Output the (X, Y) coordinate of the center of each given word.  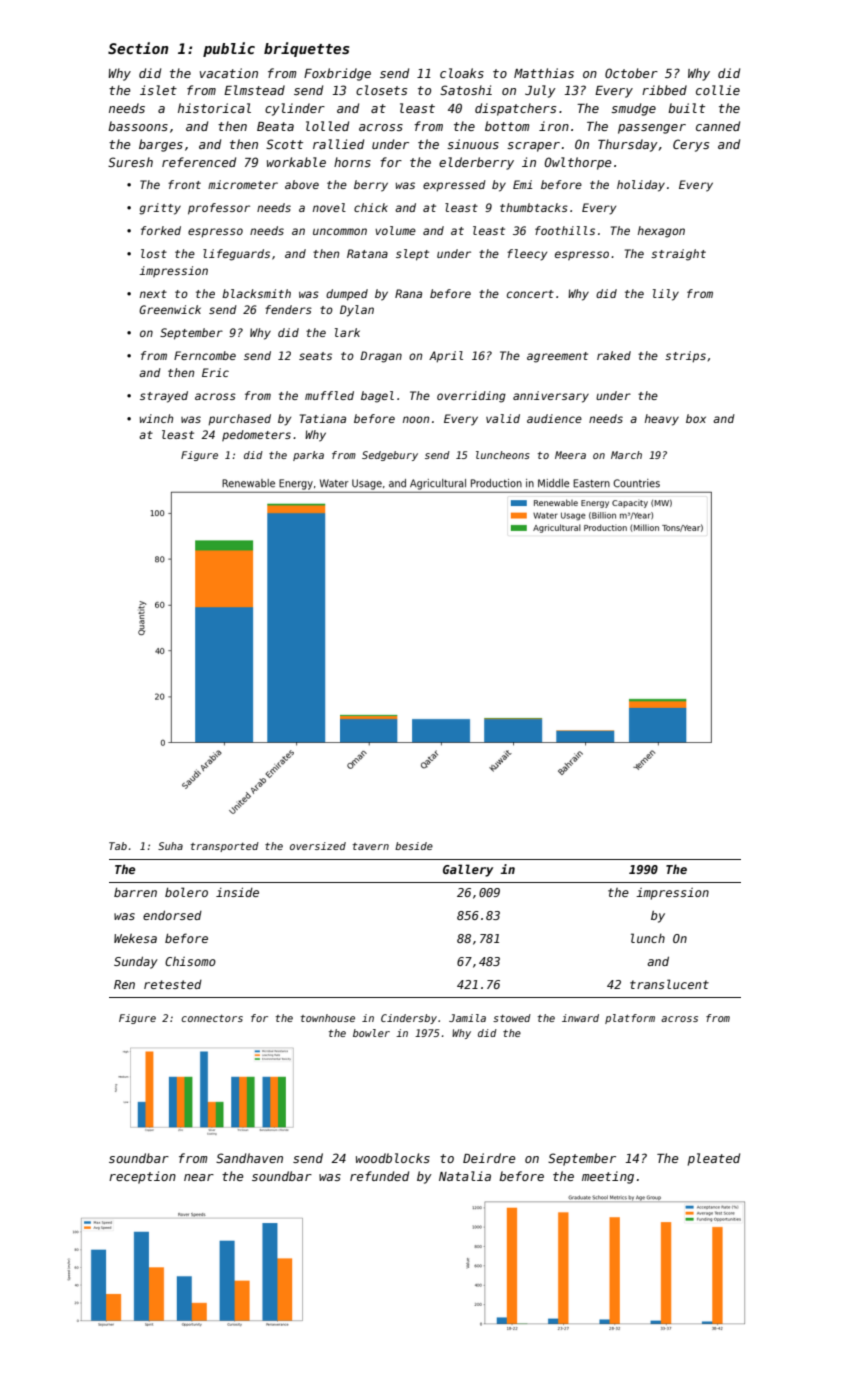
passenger (652, 129)
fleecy (527, 255)
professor (219, 209)
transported (225, 847)
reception (142, 1177)
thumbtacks (534, 207)
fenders (288, 309)
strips (685, 356)
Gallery (468, 870)
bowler (371, 1033)
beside (414, 846)
